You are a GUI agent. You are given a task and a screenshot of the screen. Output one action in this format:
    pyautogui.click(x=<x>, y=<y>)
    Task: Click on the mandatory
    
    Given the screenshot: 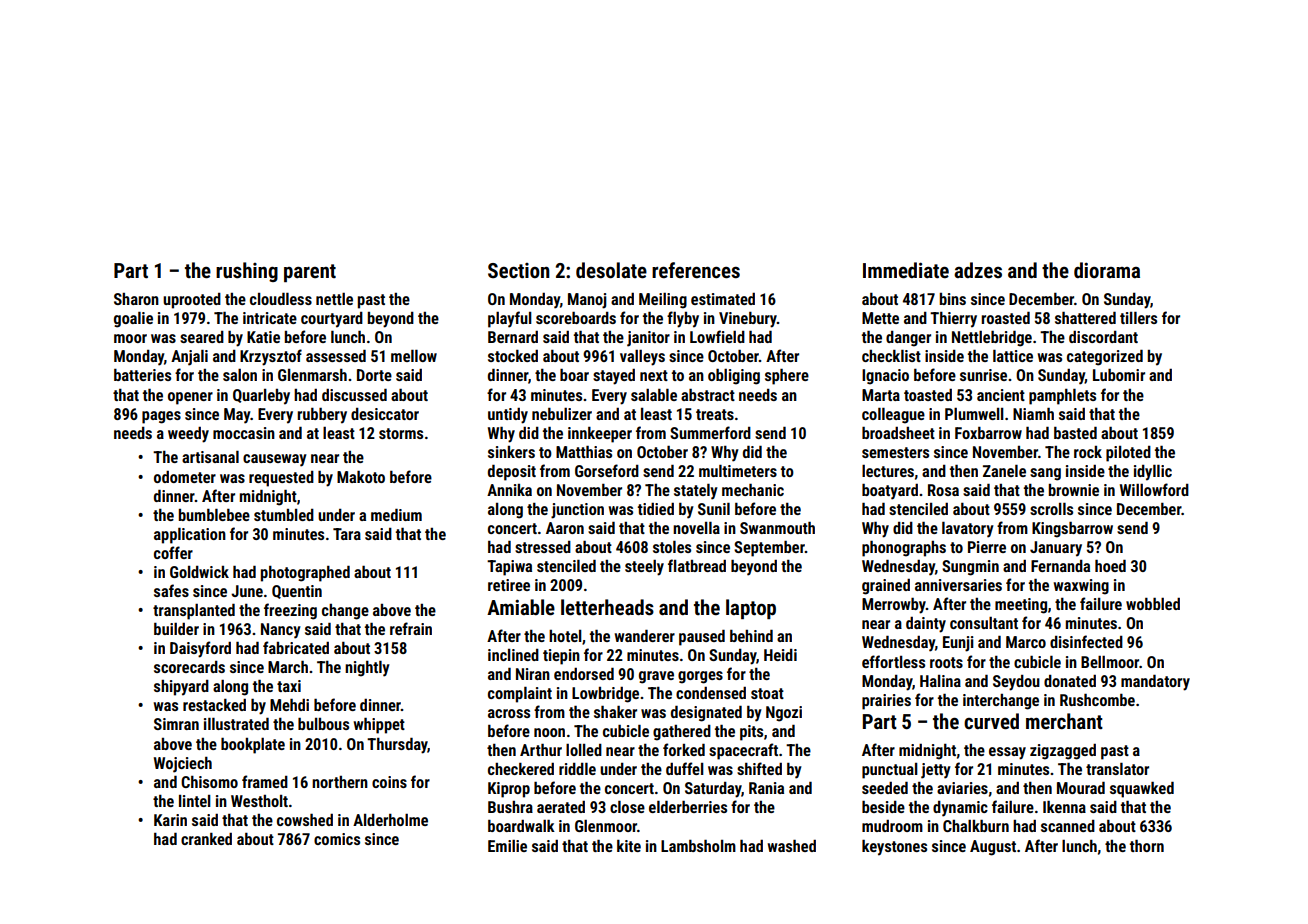 What is the action you would take?
    pyautogui.click(x=1155, y=682)
